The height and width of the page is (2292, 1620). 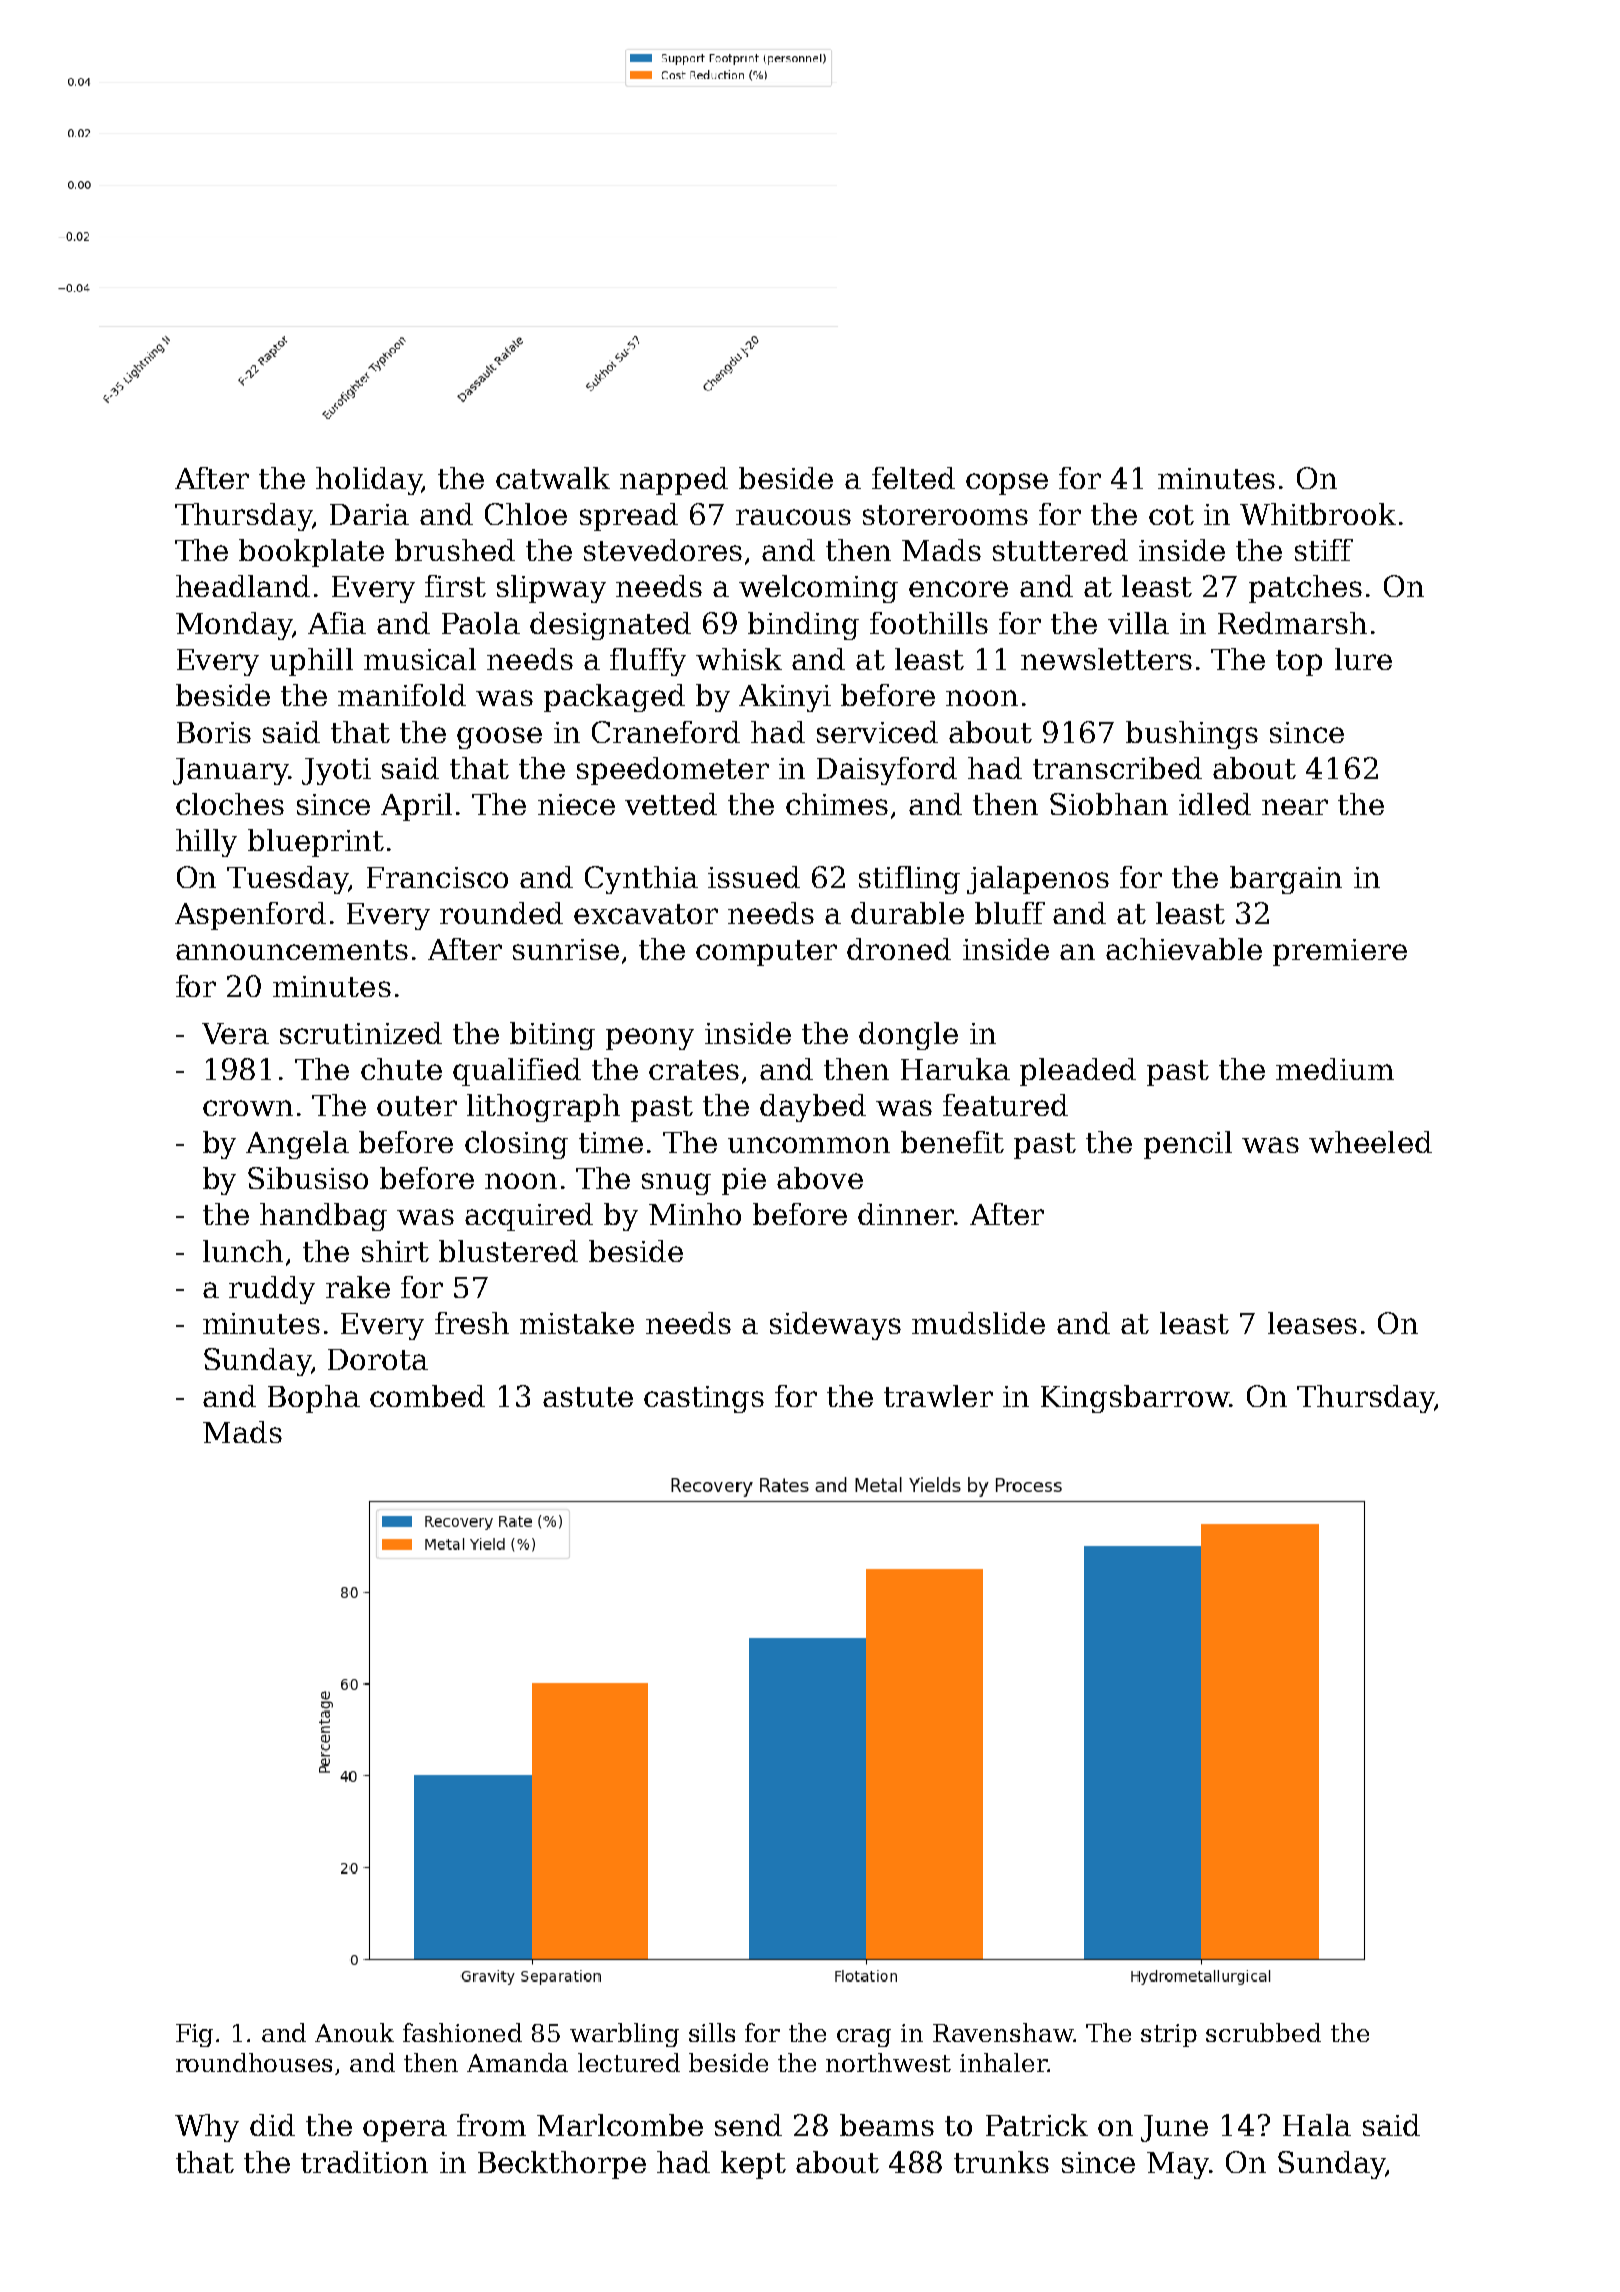 I want to click on dinner, so click(x=906, y=1214).
